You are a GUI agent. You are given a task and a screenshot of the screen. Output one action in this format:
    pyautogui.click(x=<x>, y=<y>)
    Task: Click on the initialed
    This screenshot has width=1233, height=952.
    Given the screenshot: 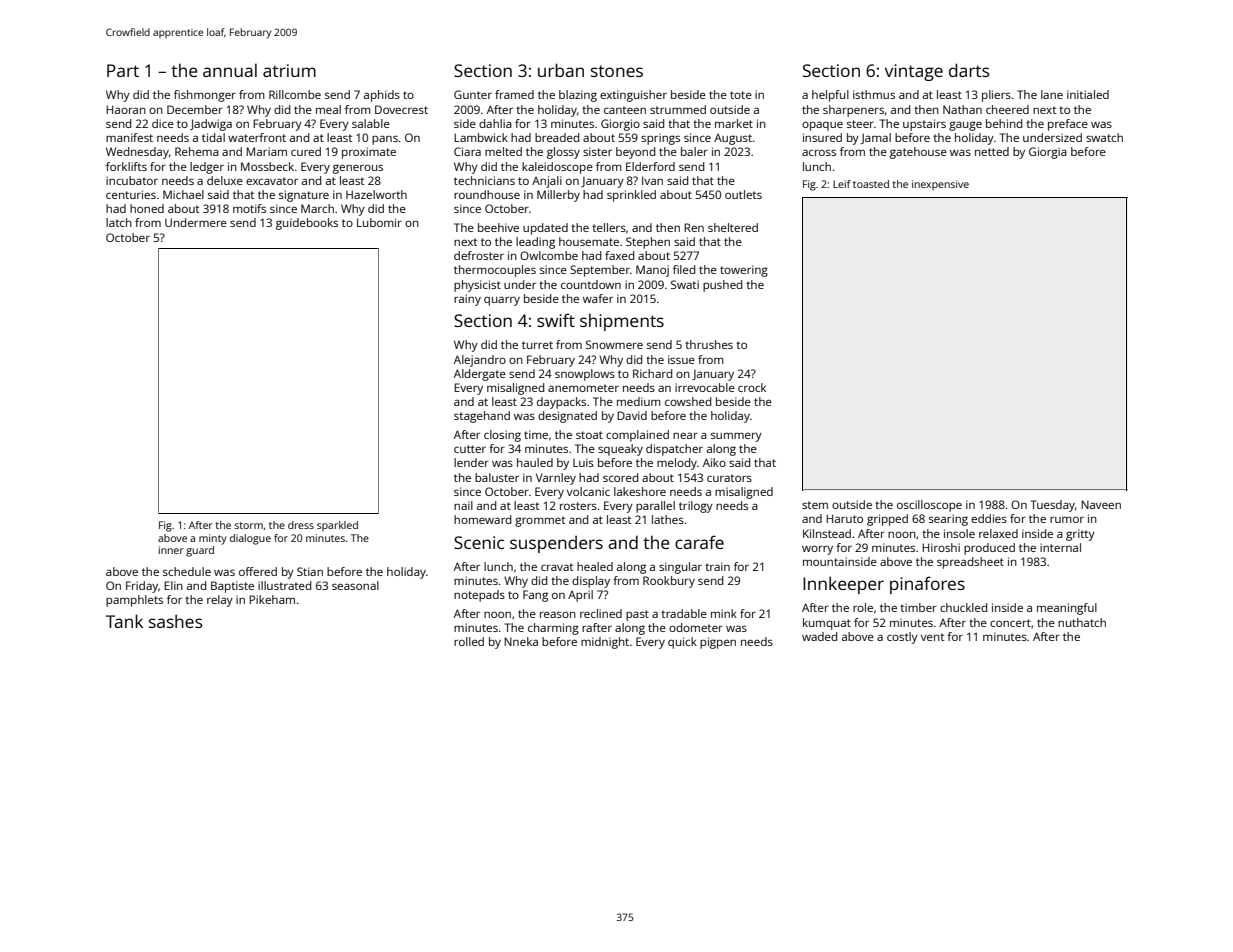 What is the action you would take?
    pyautogui.click(x=1088, y=94)
